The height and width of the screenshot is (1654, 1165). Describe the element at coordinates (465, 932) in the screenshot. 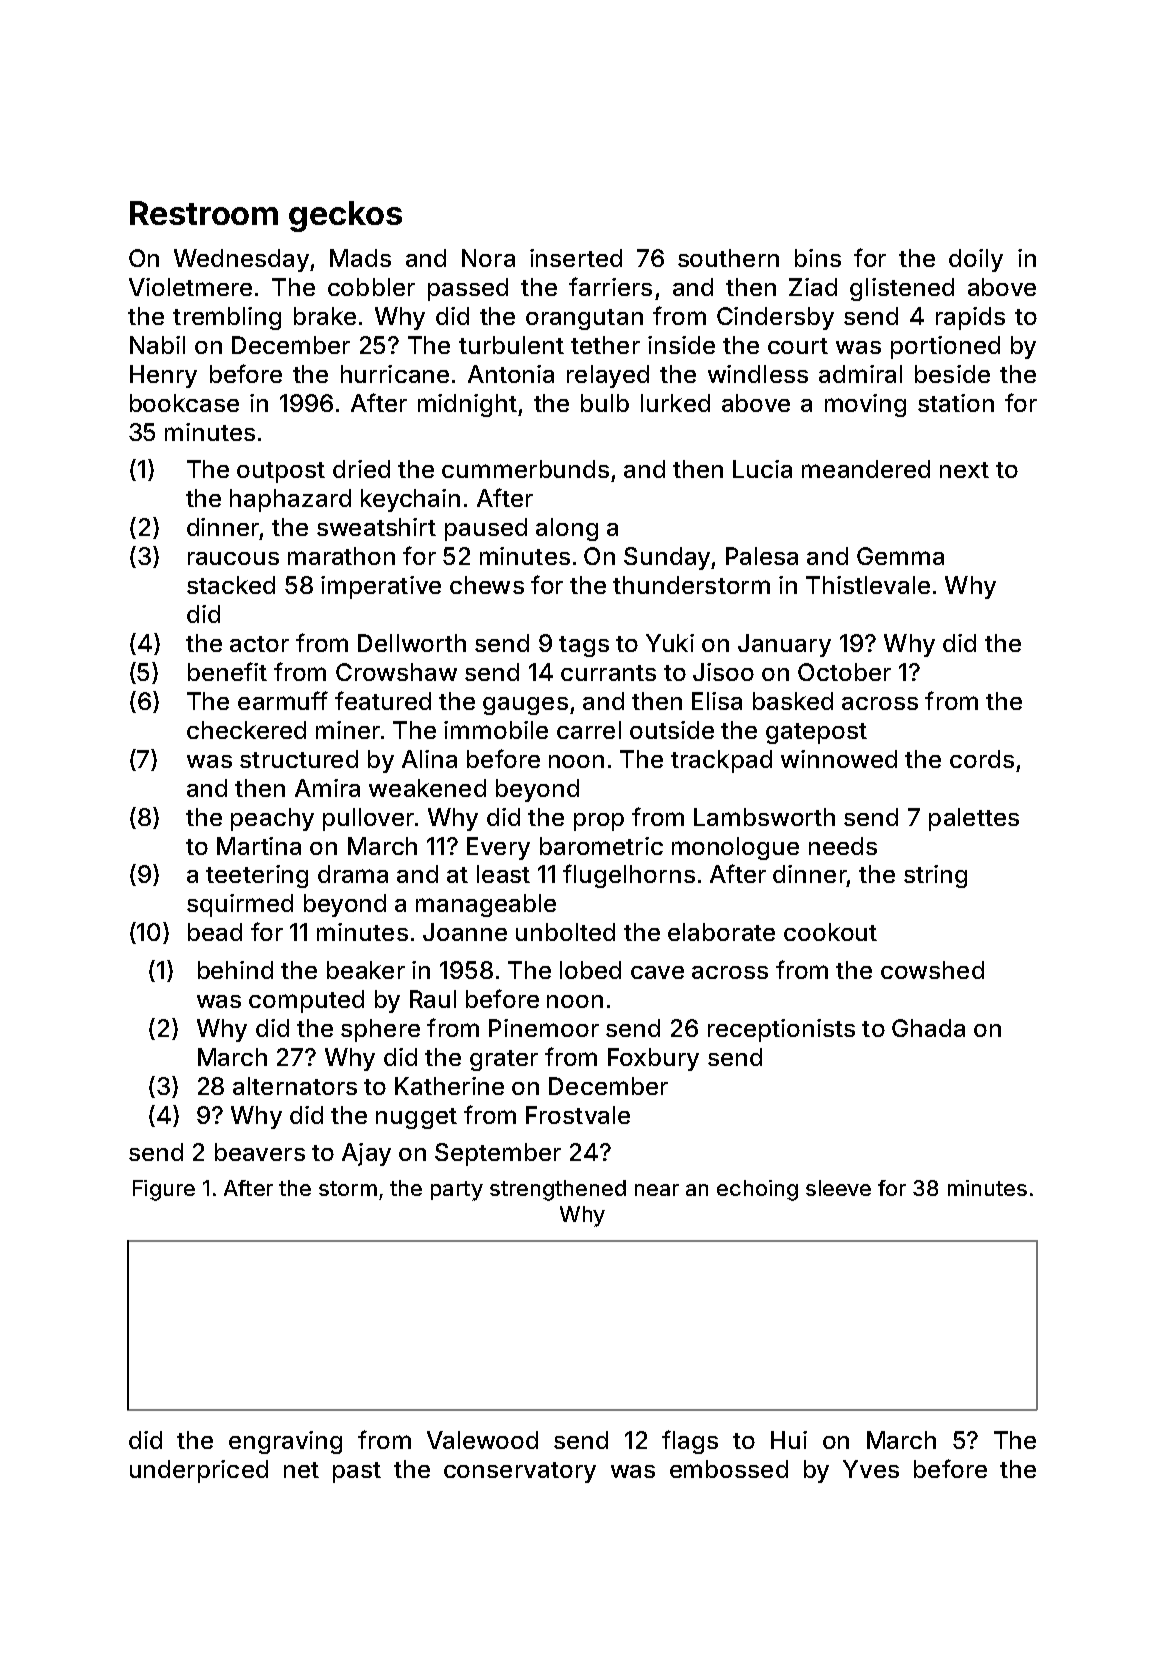

I see `Joanne` at that location.
